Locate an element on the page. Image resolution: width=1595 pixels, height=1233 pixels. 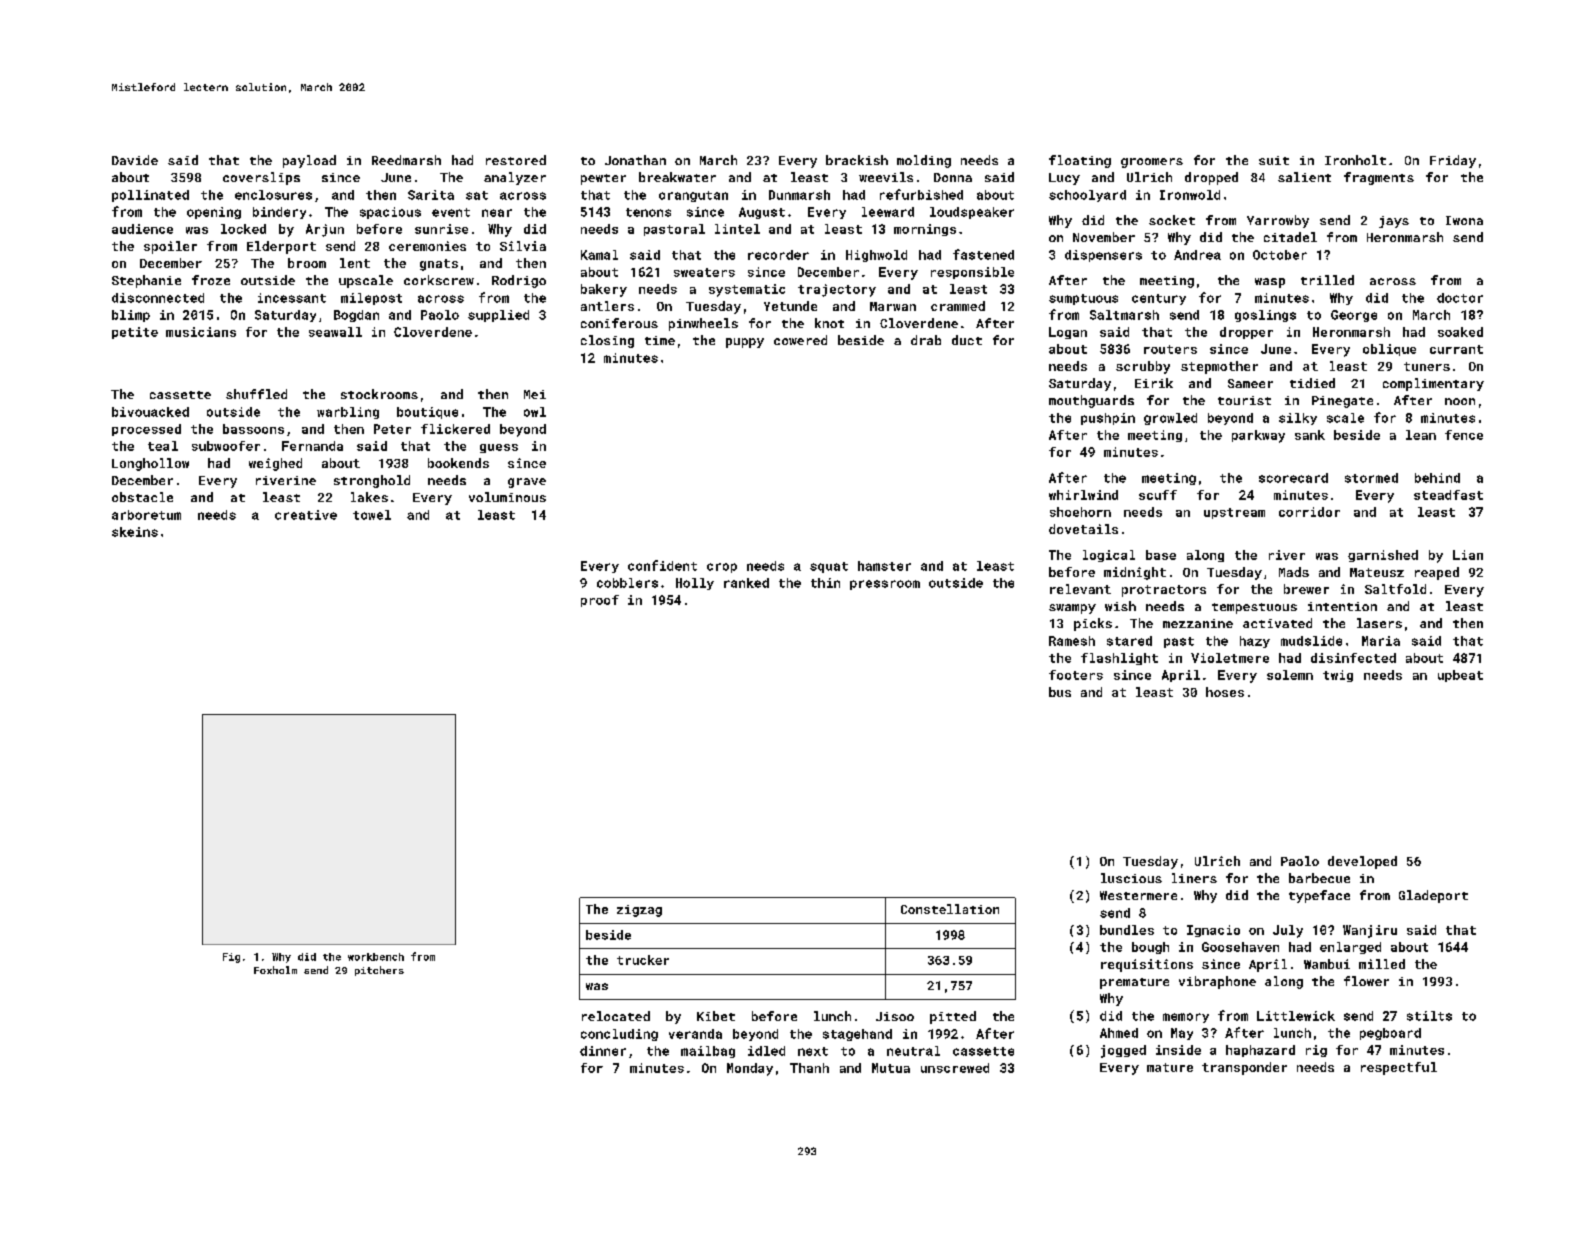
Holly is located at coordinates (695, 584).
